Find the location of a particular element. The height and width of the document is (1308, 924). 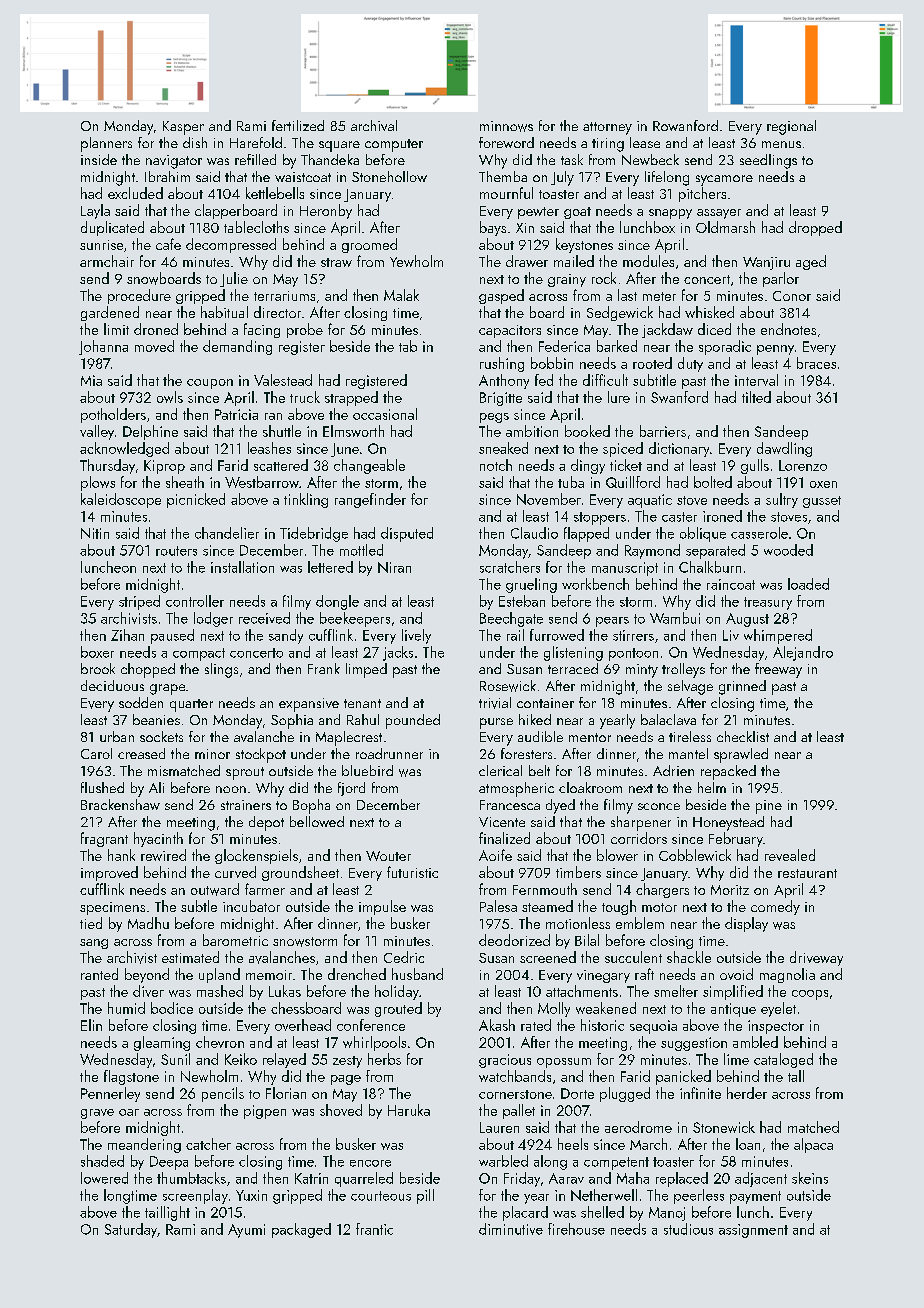

grainy is located at coordinates (567, 280).
